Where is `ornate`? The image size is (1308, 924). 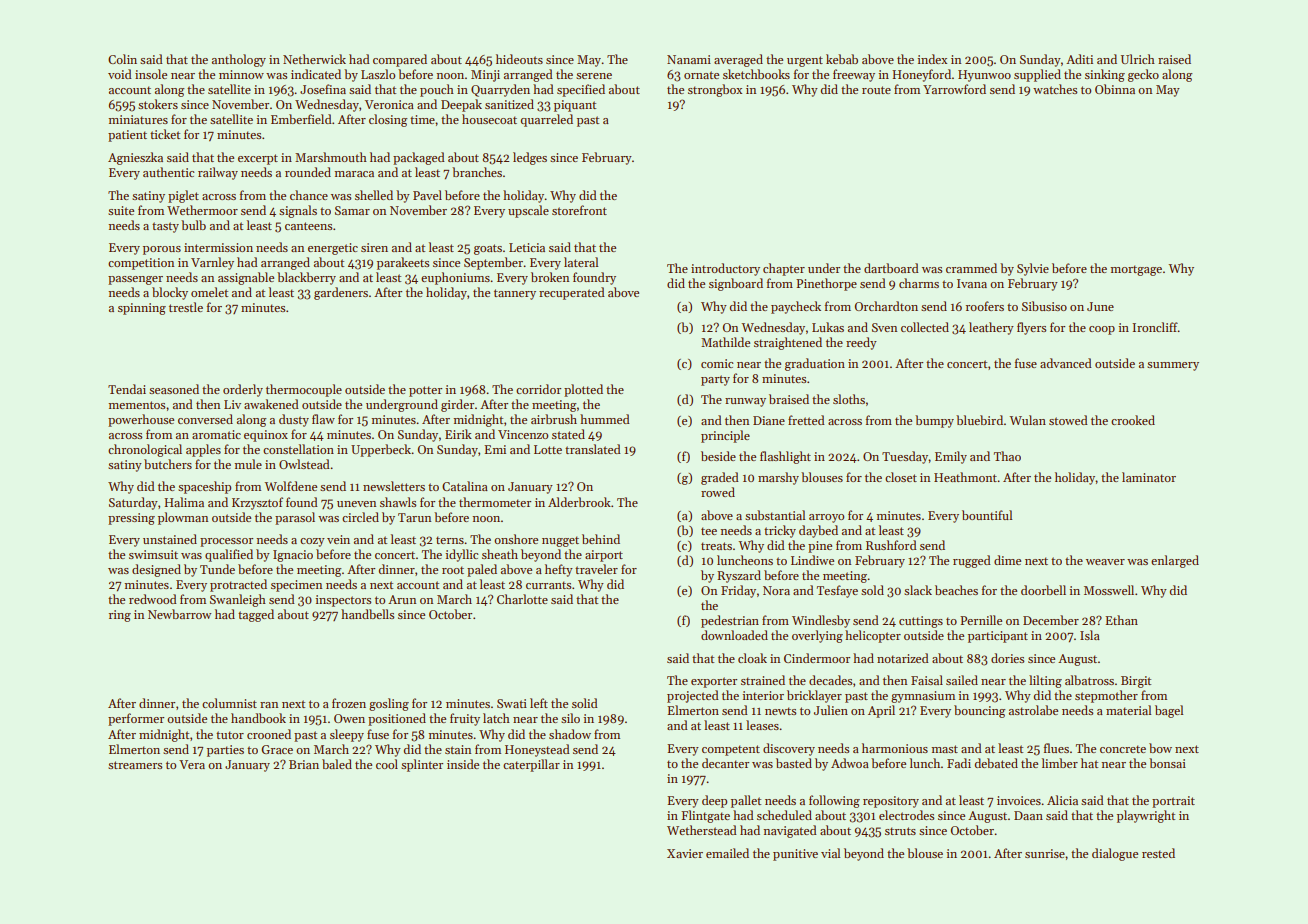
ornate is located at coordinates (701, 75).
